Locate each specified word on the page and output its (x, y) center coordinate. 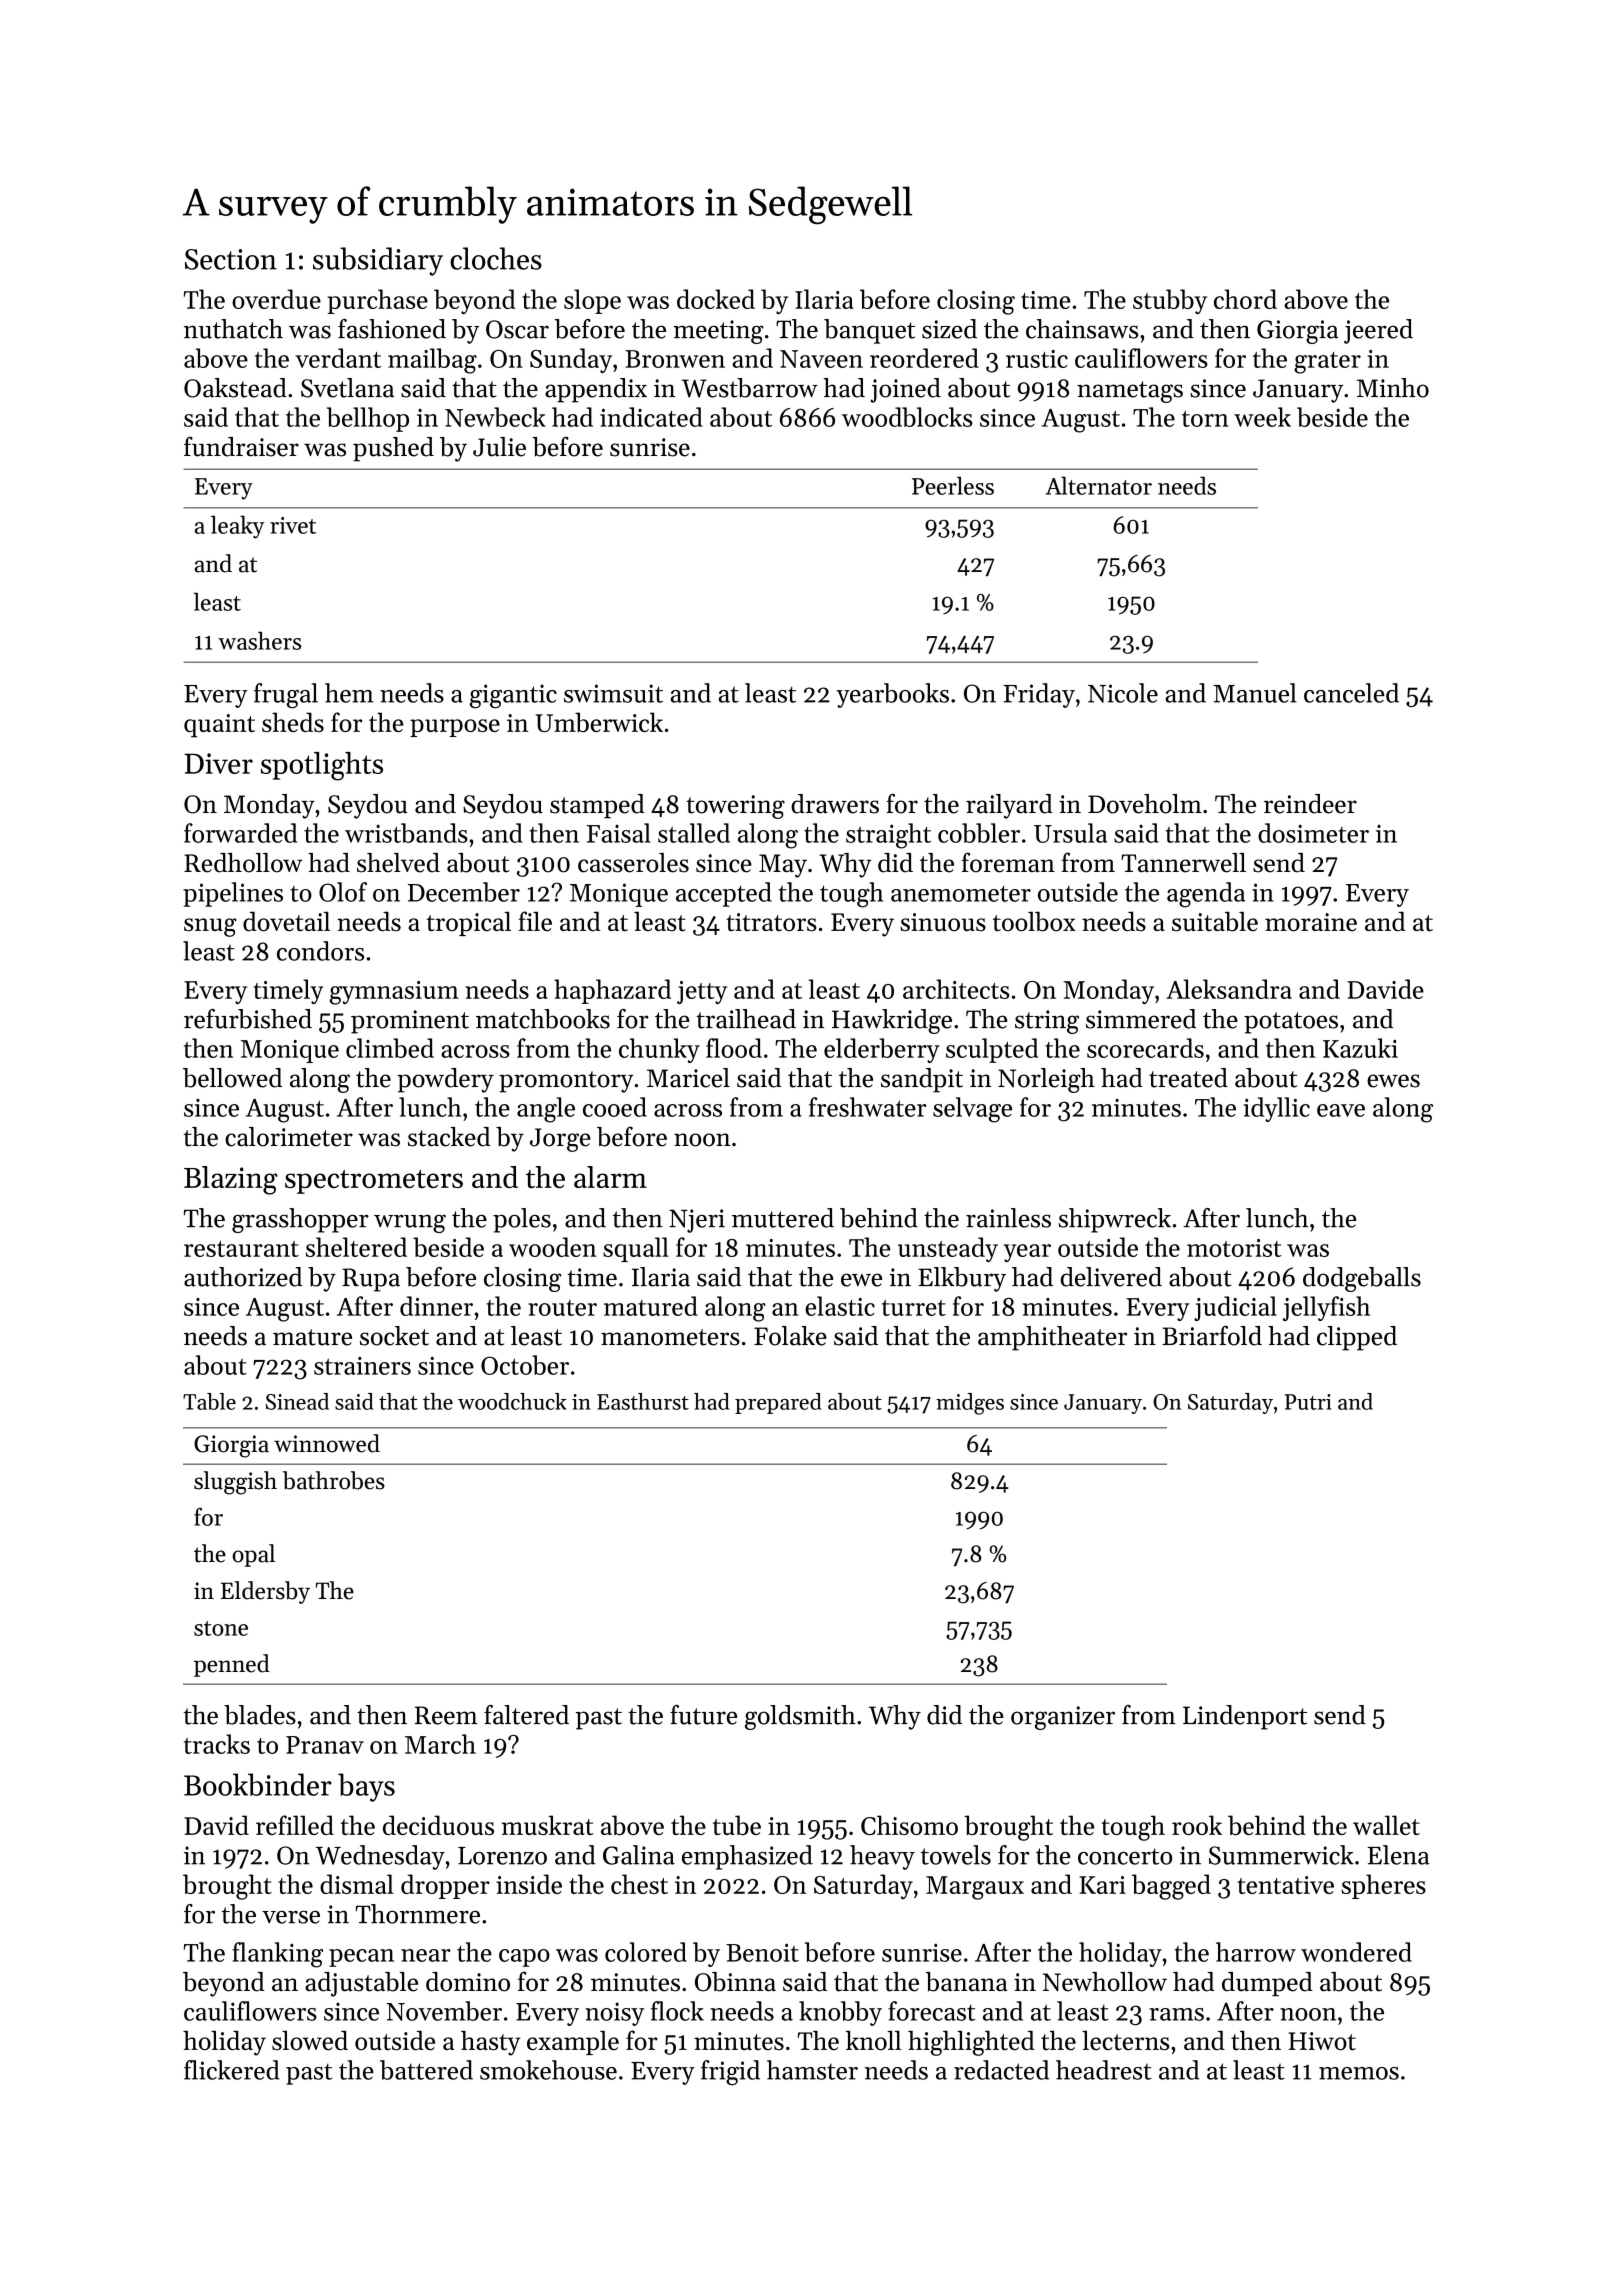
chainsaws (1082, 329)
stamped (597, 806)
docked (716, 299)
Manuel (1255, 693)
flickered (232, 2070)
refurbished (248, 1019)
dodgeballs (1362, 1279)
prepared (778, 1403)
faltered (526, 1715)
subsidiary (378, 261)
